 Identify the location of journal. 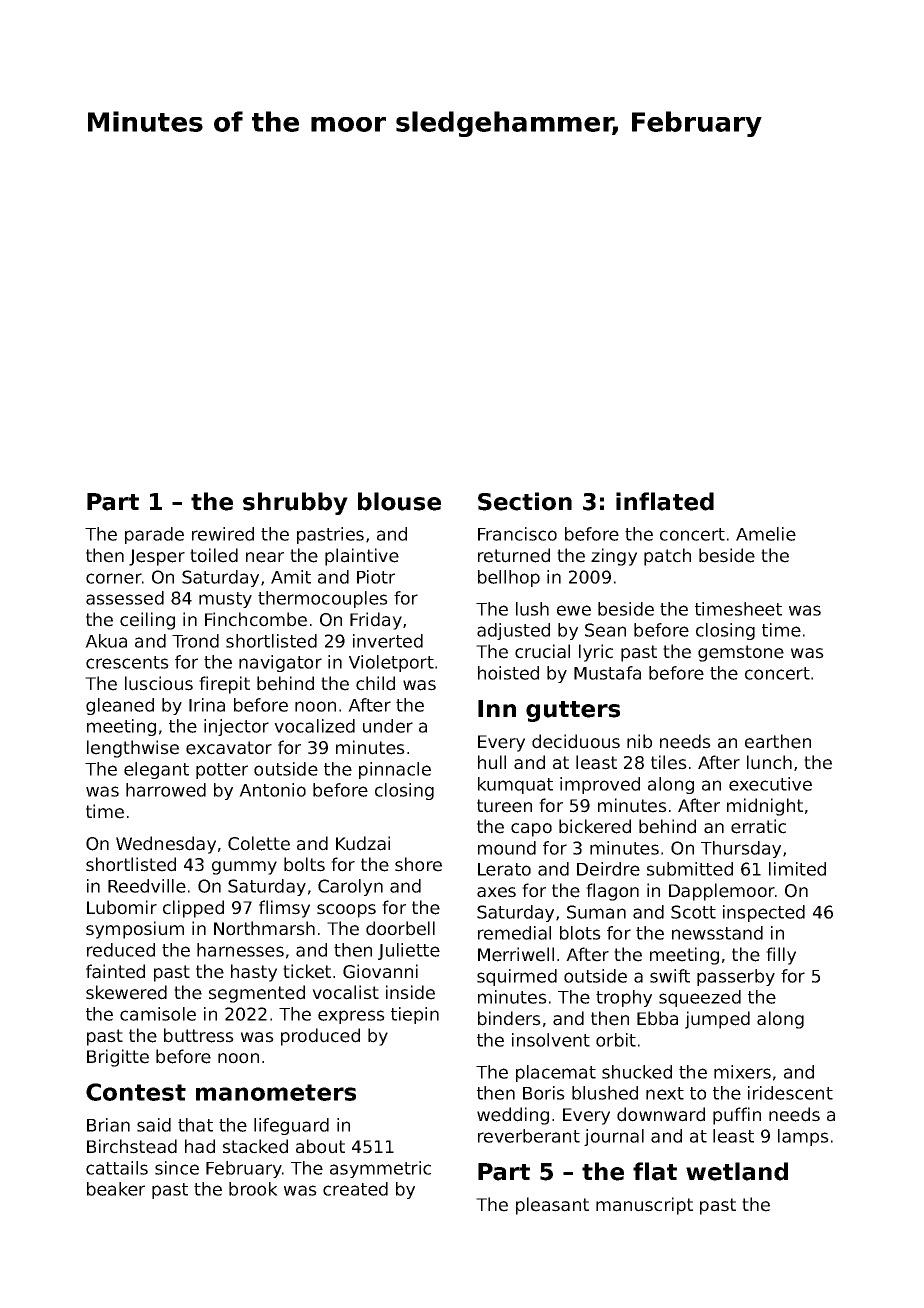
(614, 1137).
